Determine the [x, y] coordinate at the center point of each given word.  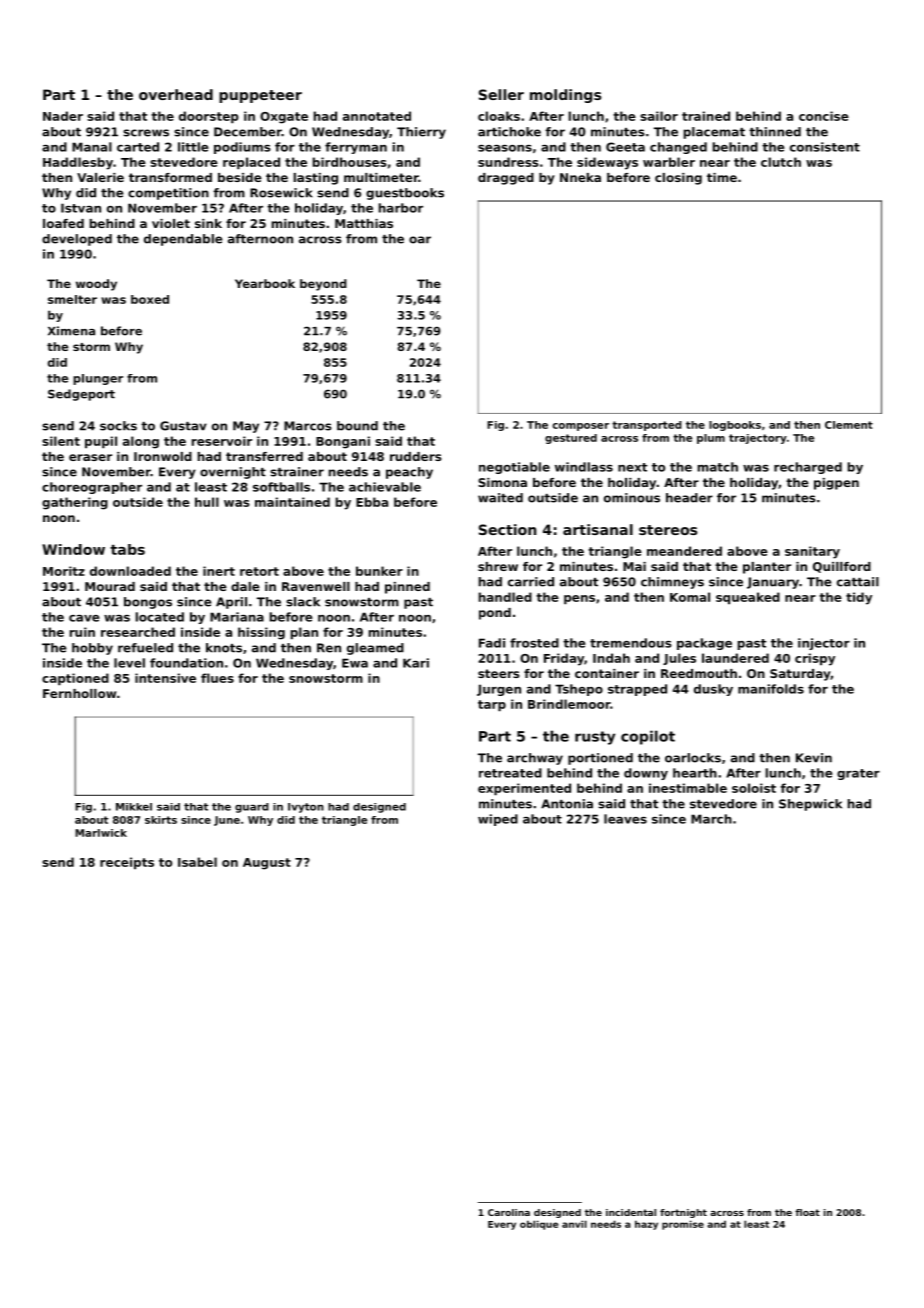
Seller [501, 94]
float [807, 1212]
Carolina [509, 1212]
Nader [63, 116]
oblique [539, 1225]
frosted [534, 643]
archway [535, 759]
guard [252, 808]
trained [706, 116]
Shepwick [810, 805]
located [160, 617]
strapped [637, 690]
